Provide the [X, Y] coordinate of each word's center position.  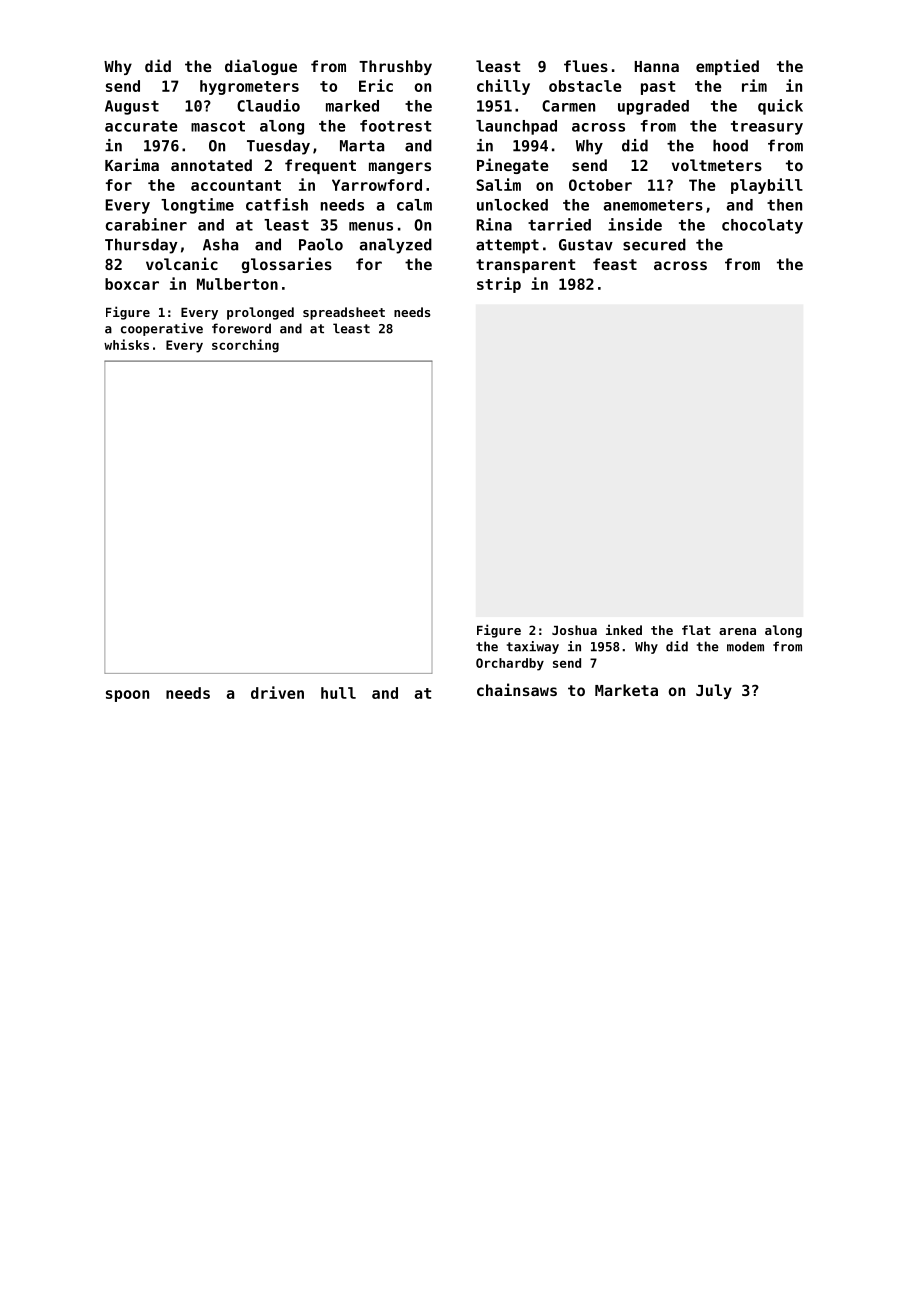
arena [737, 631]
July [714, 691]
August [132, 107]
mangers [400, 168]
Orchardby [510, 664]
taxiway [533, 647]
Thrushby [395, 67]
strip [499, 285]
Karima [132, 164]
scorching [245, 346]
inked [624, 629]
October [600, 185]
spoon [127, 696]
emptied [727, 67]
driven [277, 692]
